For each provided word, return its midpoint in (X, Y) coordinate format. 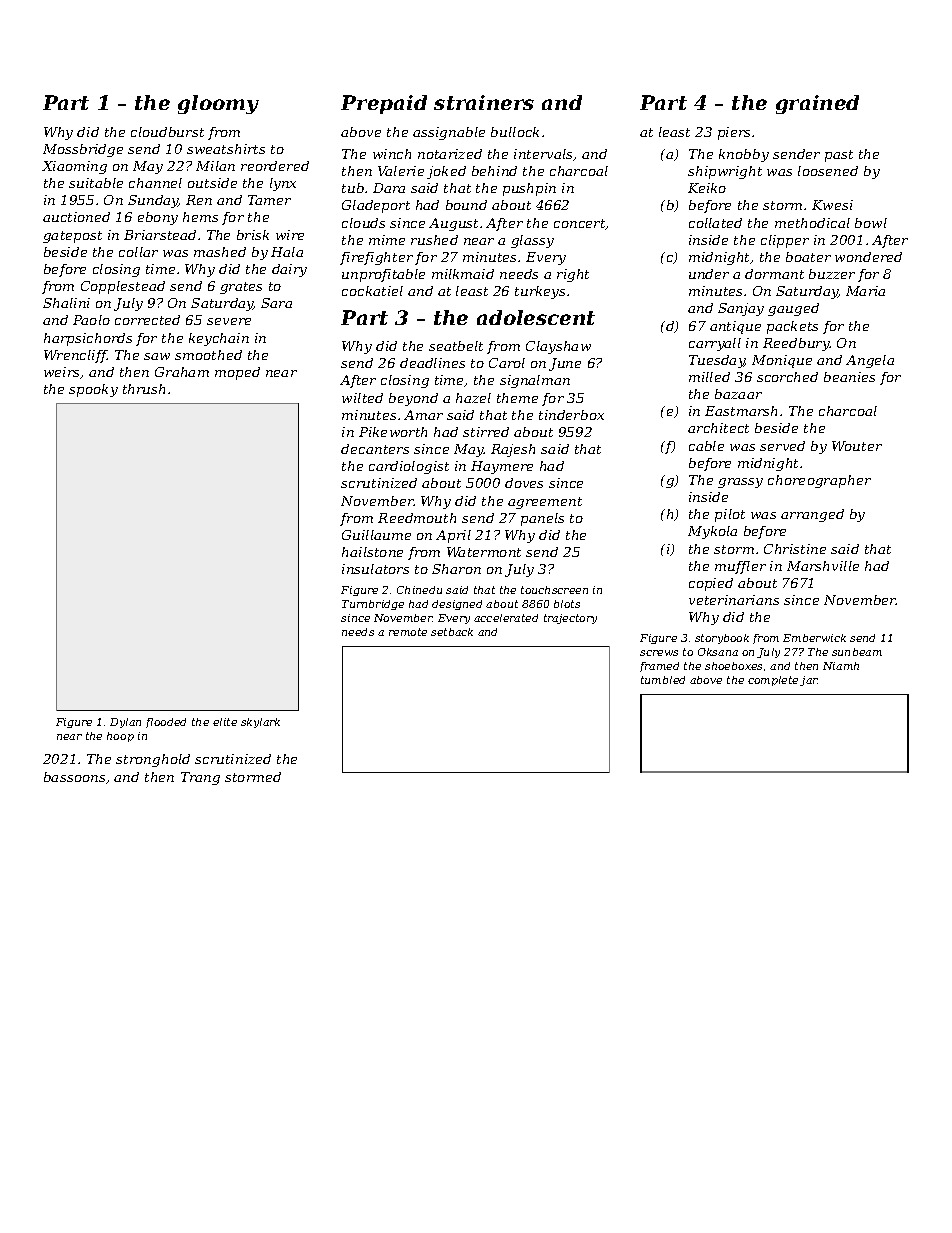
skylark (260, 723)
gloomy (218, 104)
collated (715, 223)
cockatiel (372, 291)
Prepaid (384, 104)
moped (237, 373)
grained (817, 104)
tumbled (663, 680)
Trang (200, 778)
